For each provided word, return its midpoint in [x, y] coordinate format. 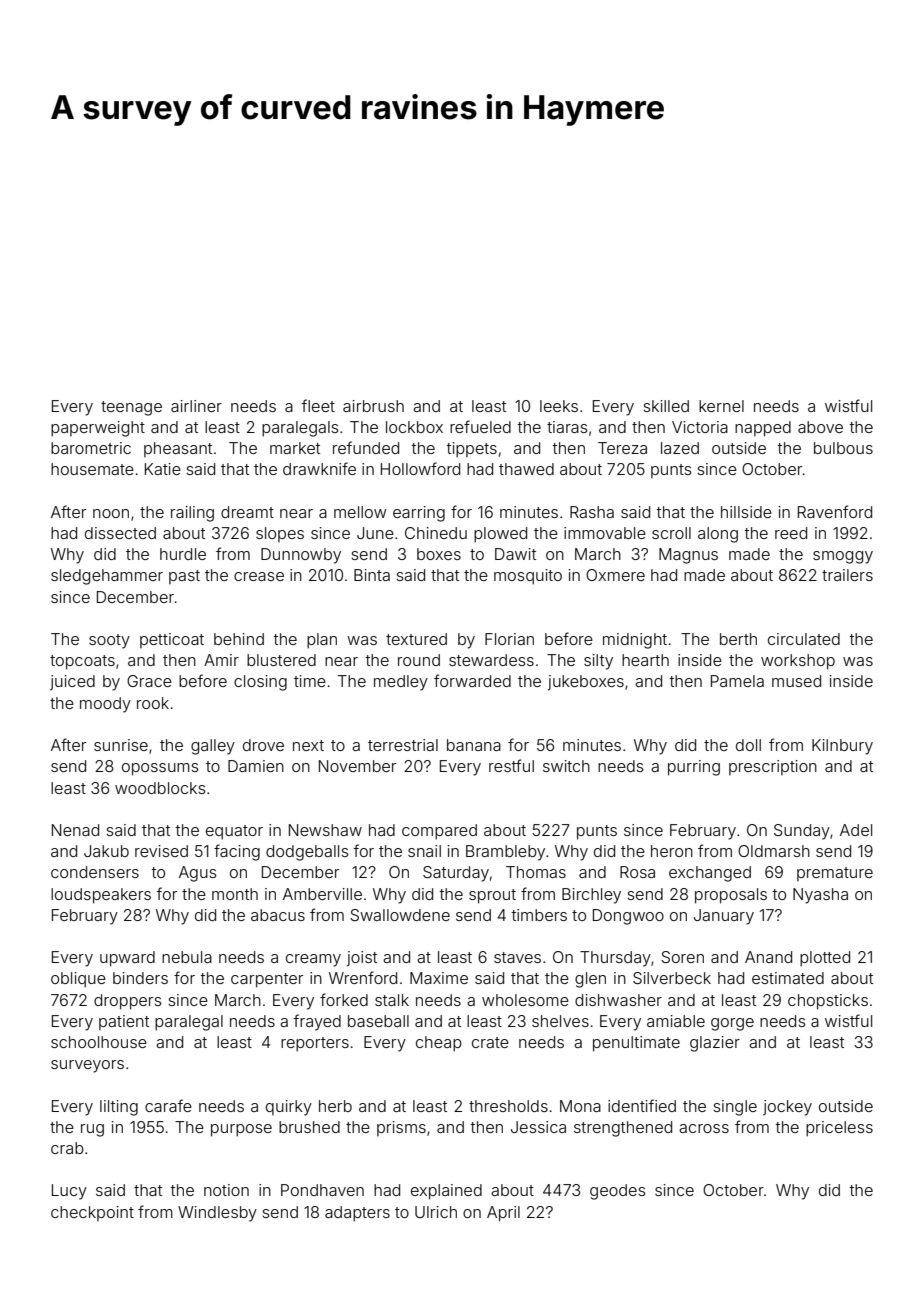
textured [416, 639]
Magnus [688, 556]
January [724, 917]
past [184, 577]
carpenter [267, 980]
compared [439, 832]
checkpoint [92, 1213]
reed [791, 533]
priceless [839, 1129]
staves [517, 957]
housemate [92, 469]
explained [446, 1192]
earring [419, 514]
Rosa [637, 872]
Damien [256, 766]
